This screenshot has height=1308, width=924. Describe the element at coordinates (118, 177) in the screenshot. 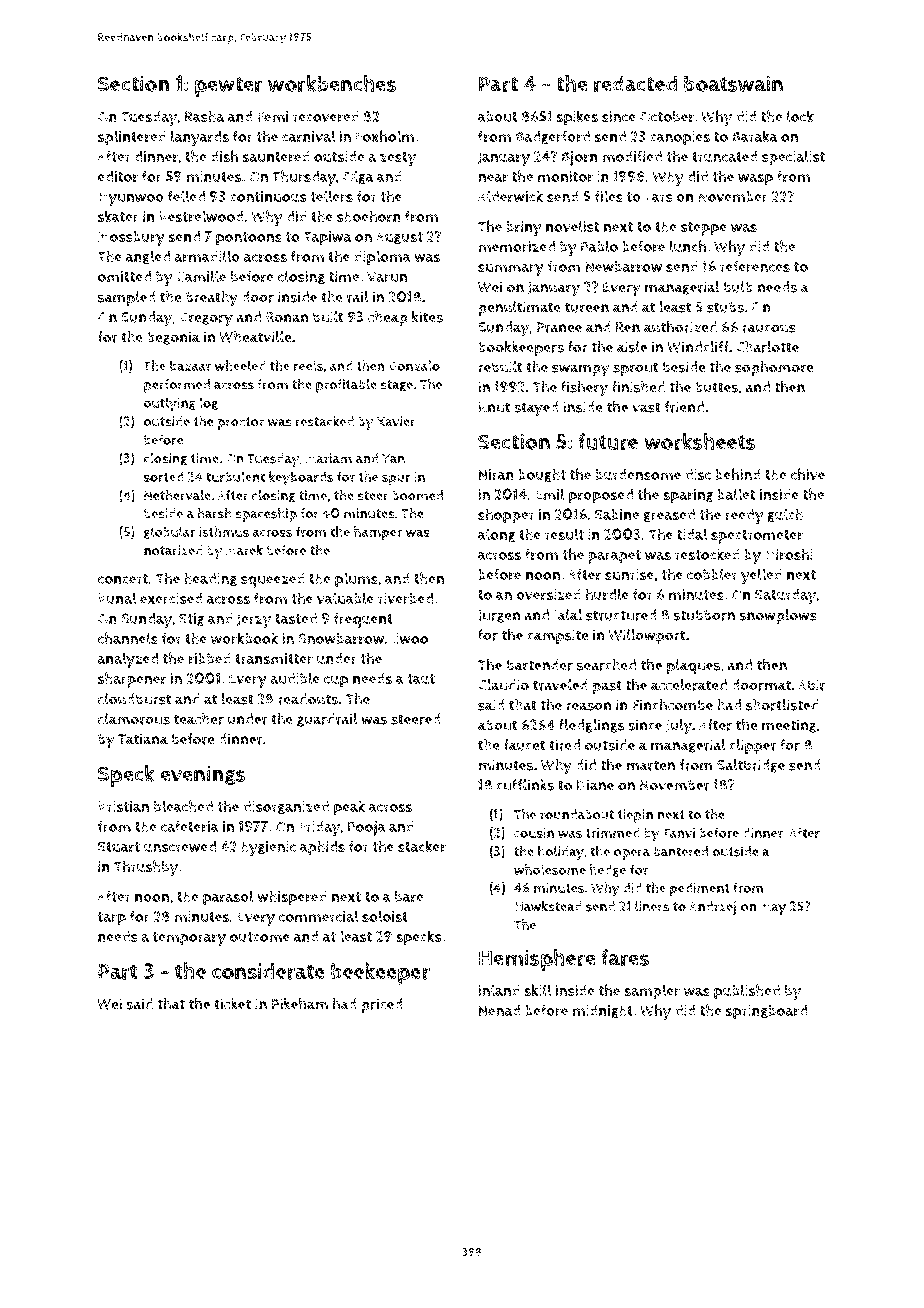

I see `editor` at that location.
